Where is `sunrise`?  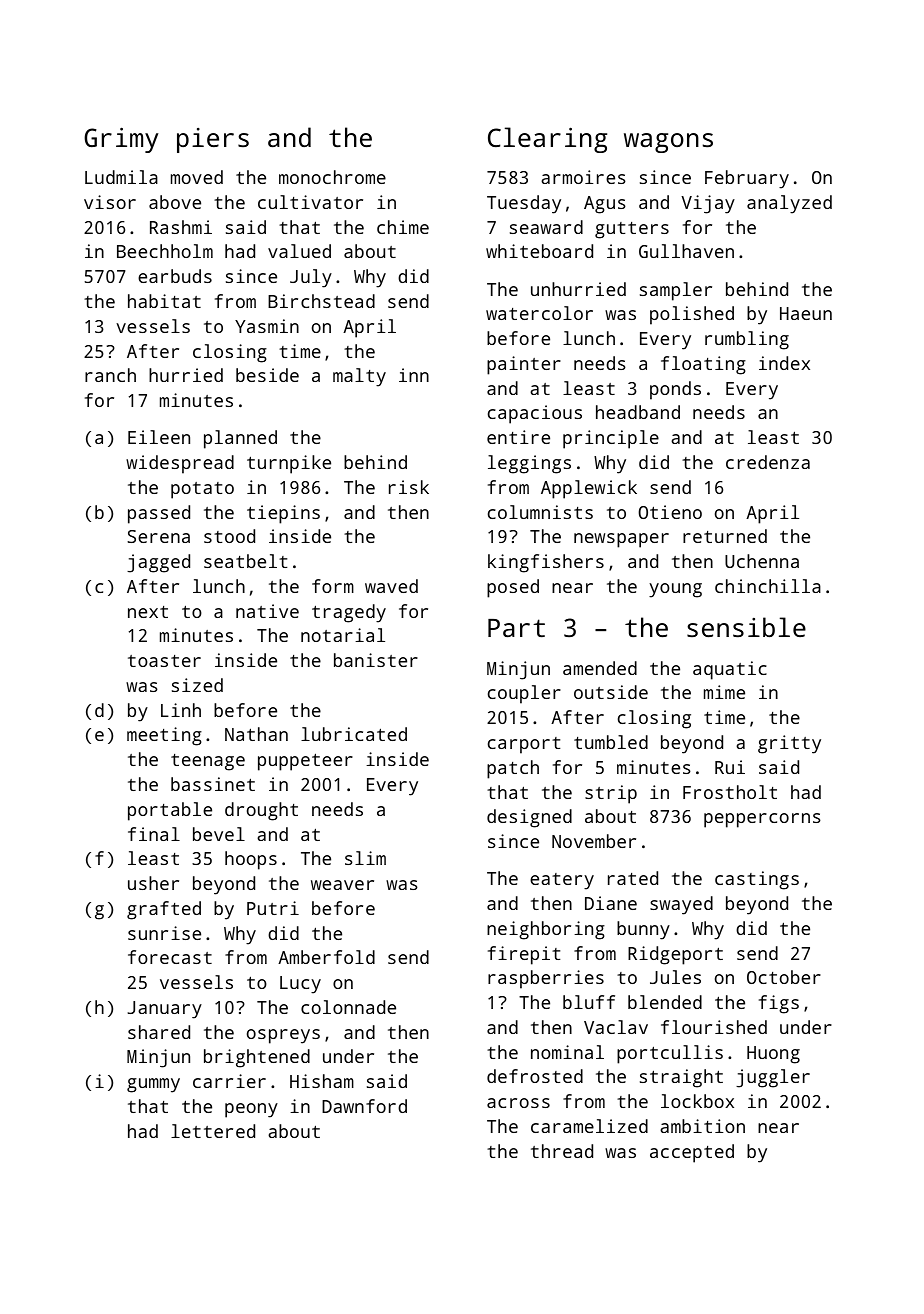
sunrise is located at coordinates (164, 933).
